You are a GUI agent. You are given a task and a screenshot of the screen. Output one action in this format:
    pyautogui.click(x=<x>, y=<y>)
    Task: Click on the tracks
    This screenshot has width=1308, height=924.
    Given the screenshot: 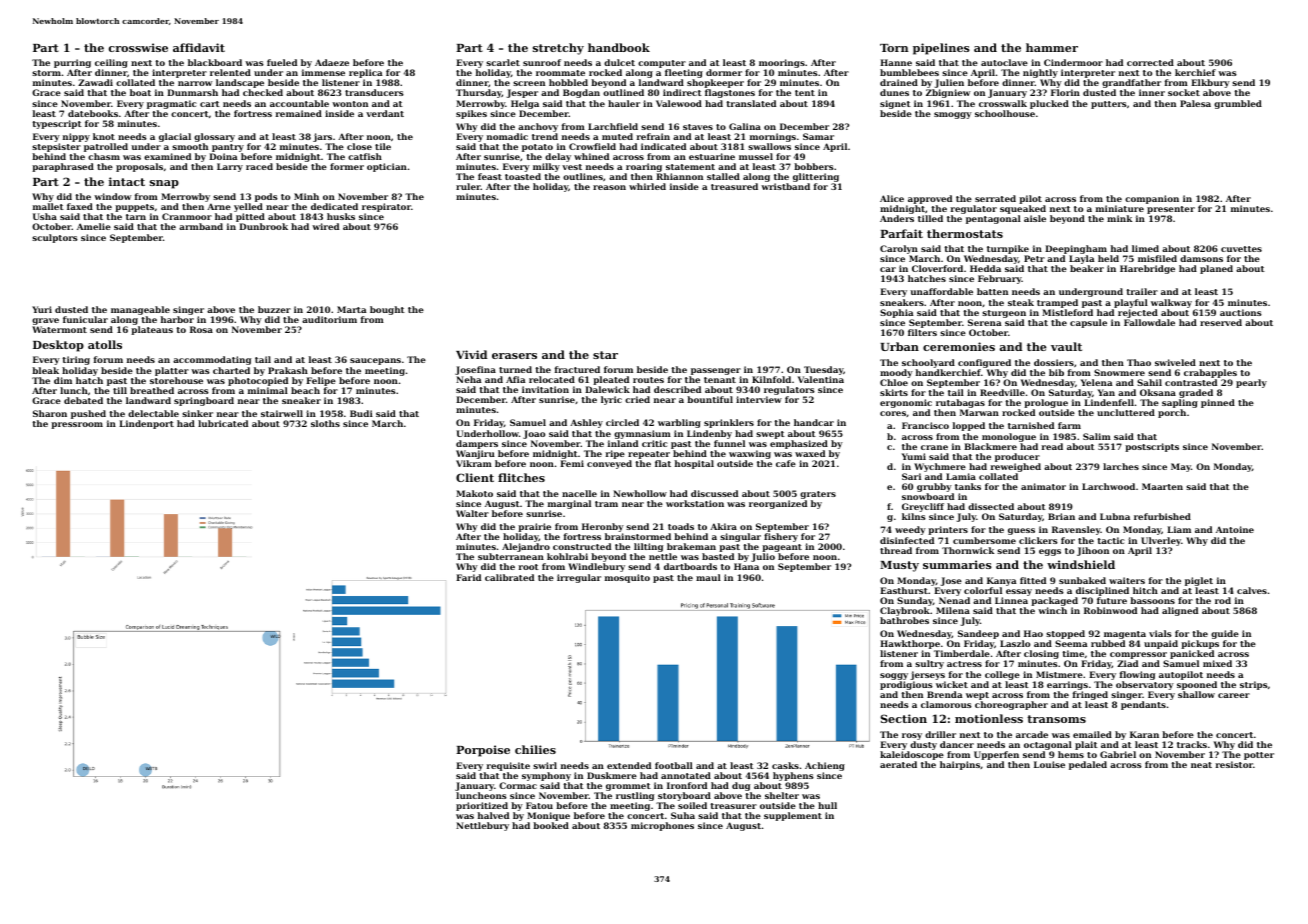 What is the action you would take?
    pyautogui.click(x=1192, y=744)
